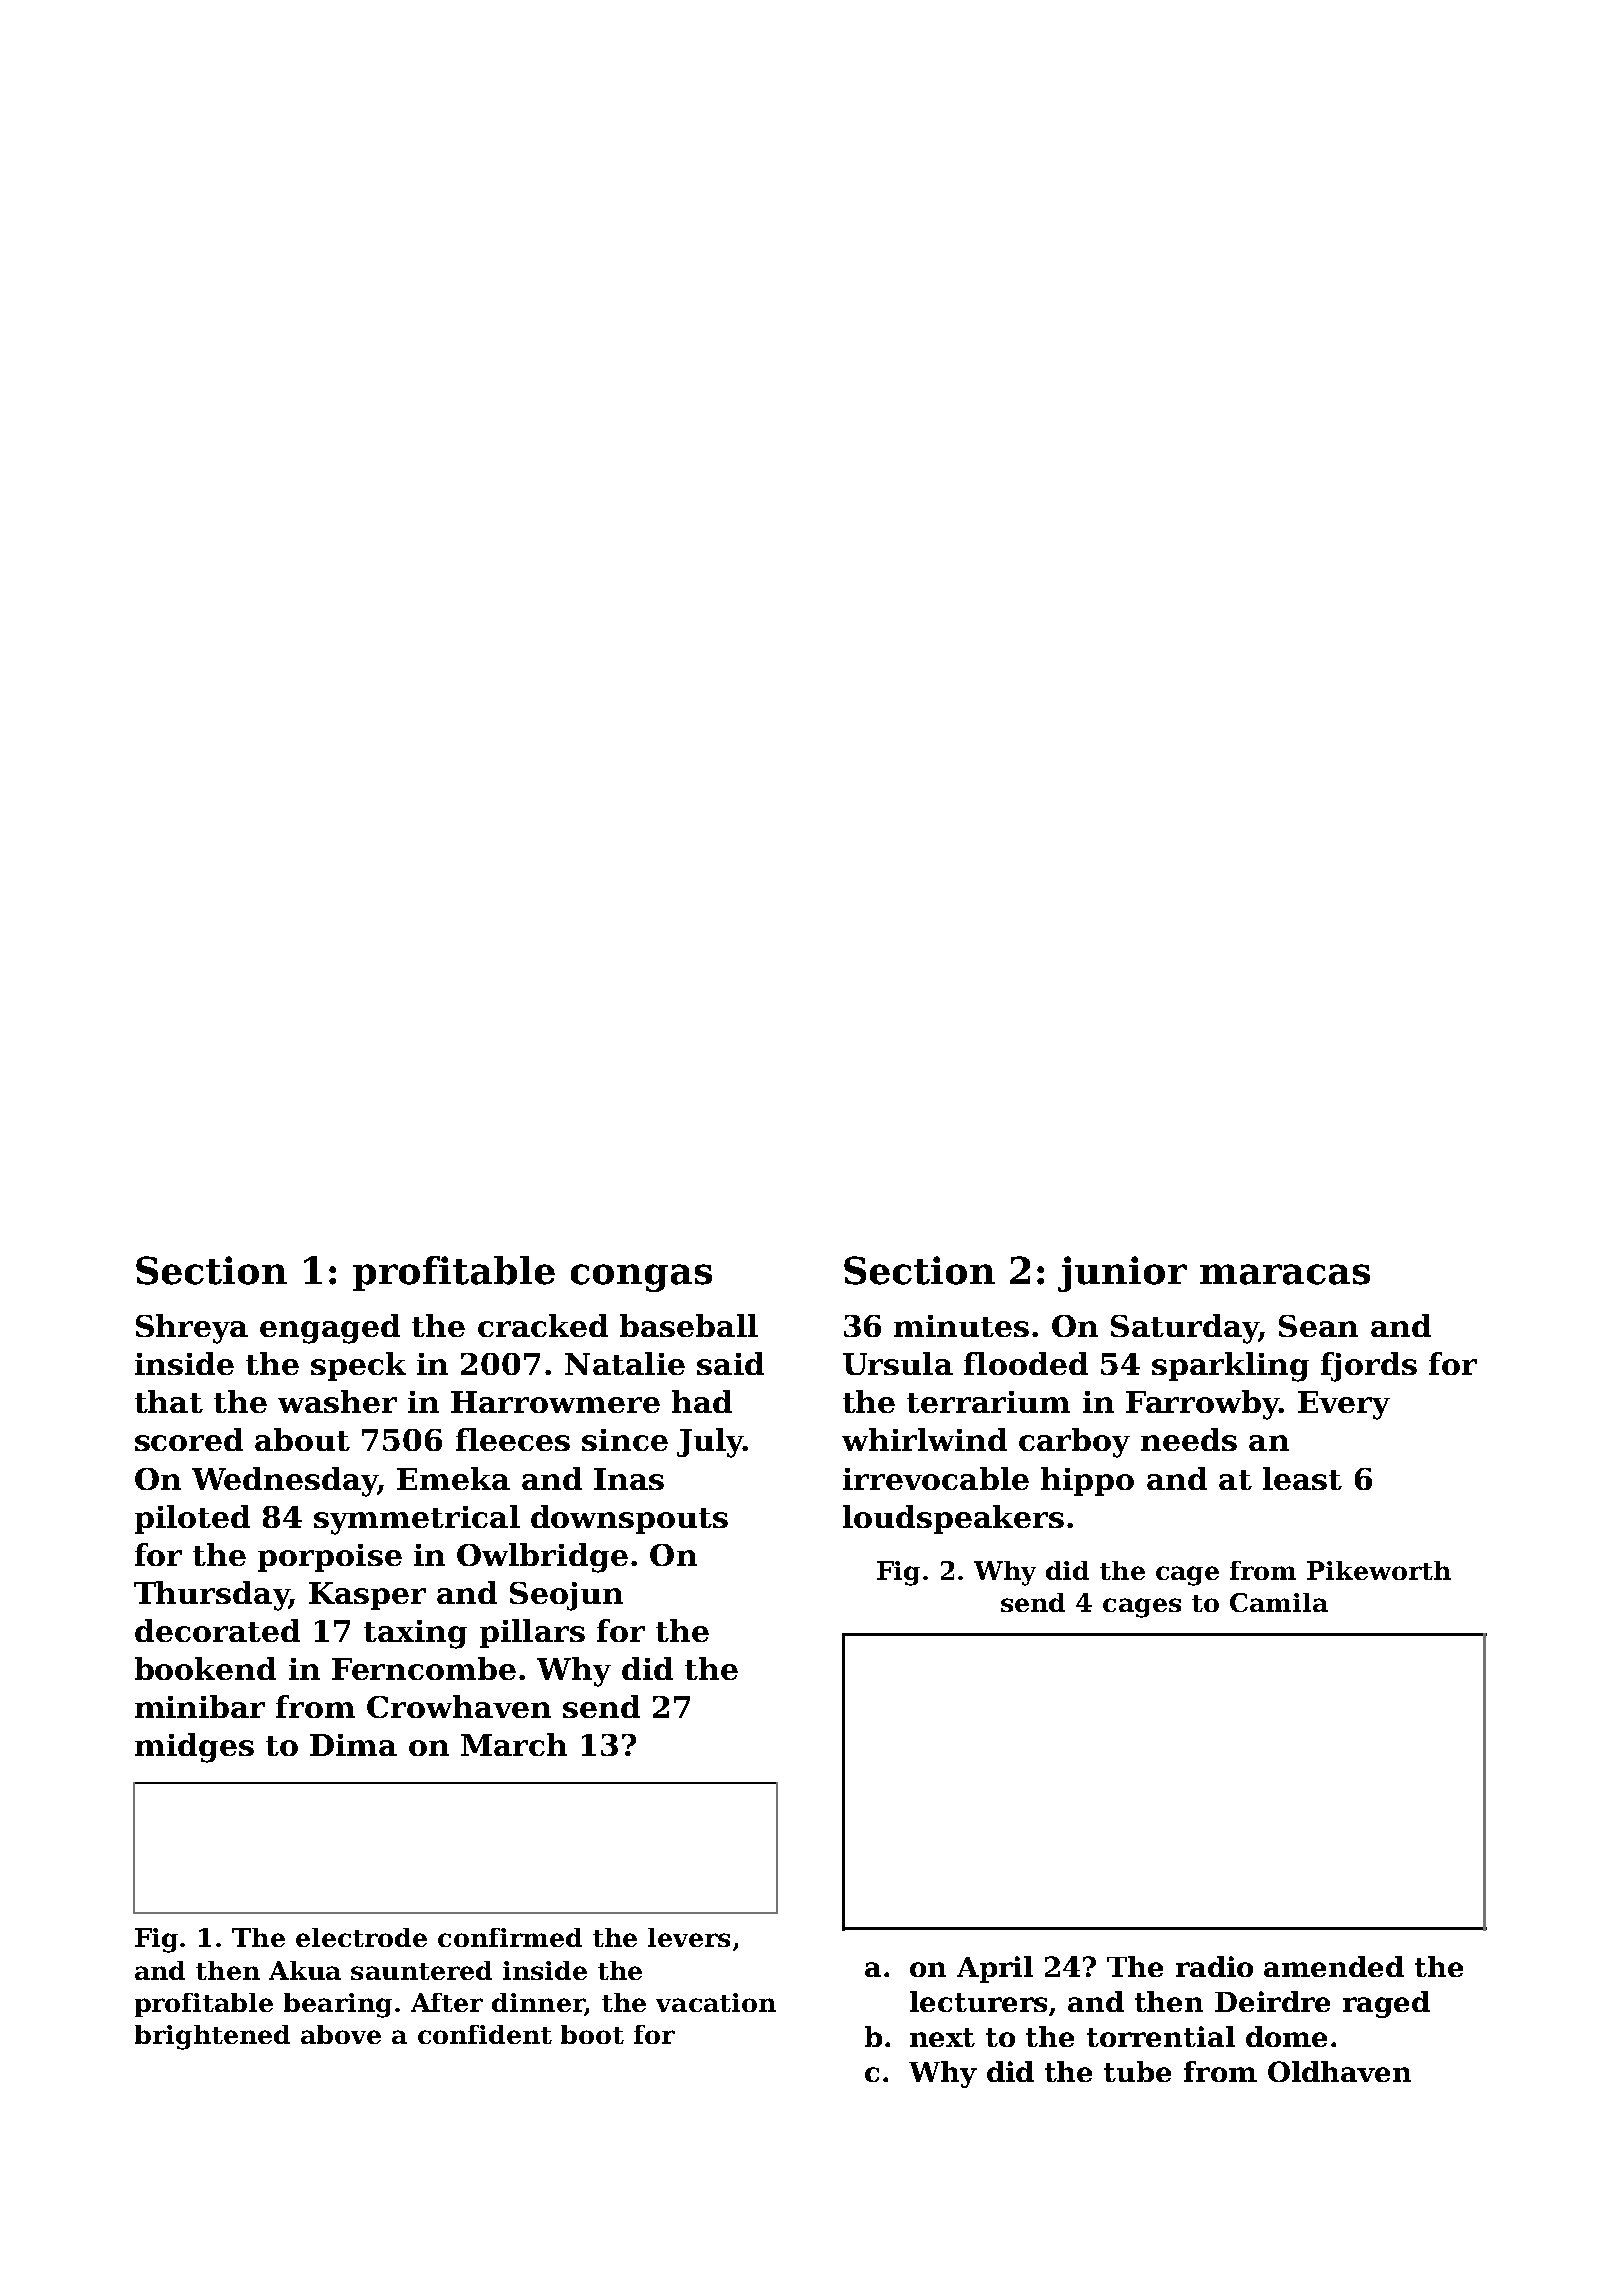 Image resolution: width=1620 pixels, height=2292 pixels. What do you see at coordinates (217, 1630) in the screenshot?
I see `decorated` at bounding box center [217, 1630].
